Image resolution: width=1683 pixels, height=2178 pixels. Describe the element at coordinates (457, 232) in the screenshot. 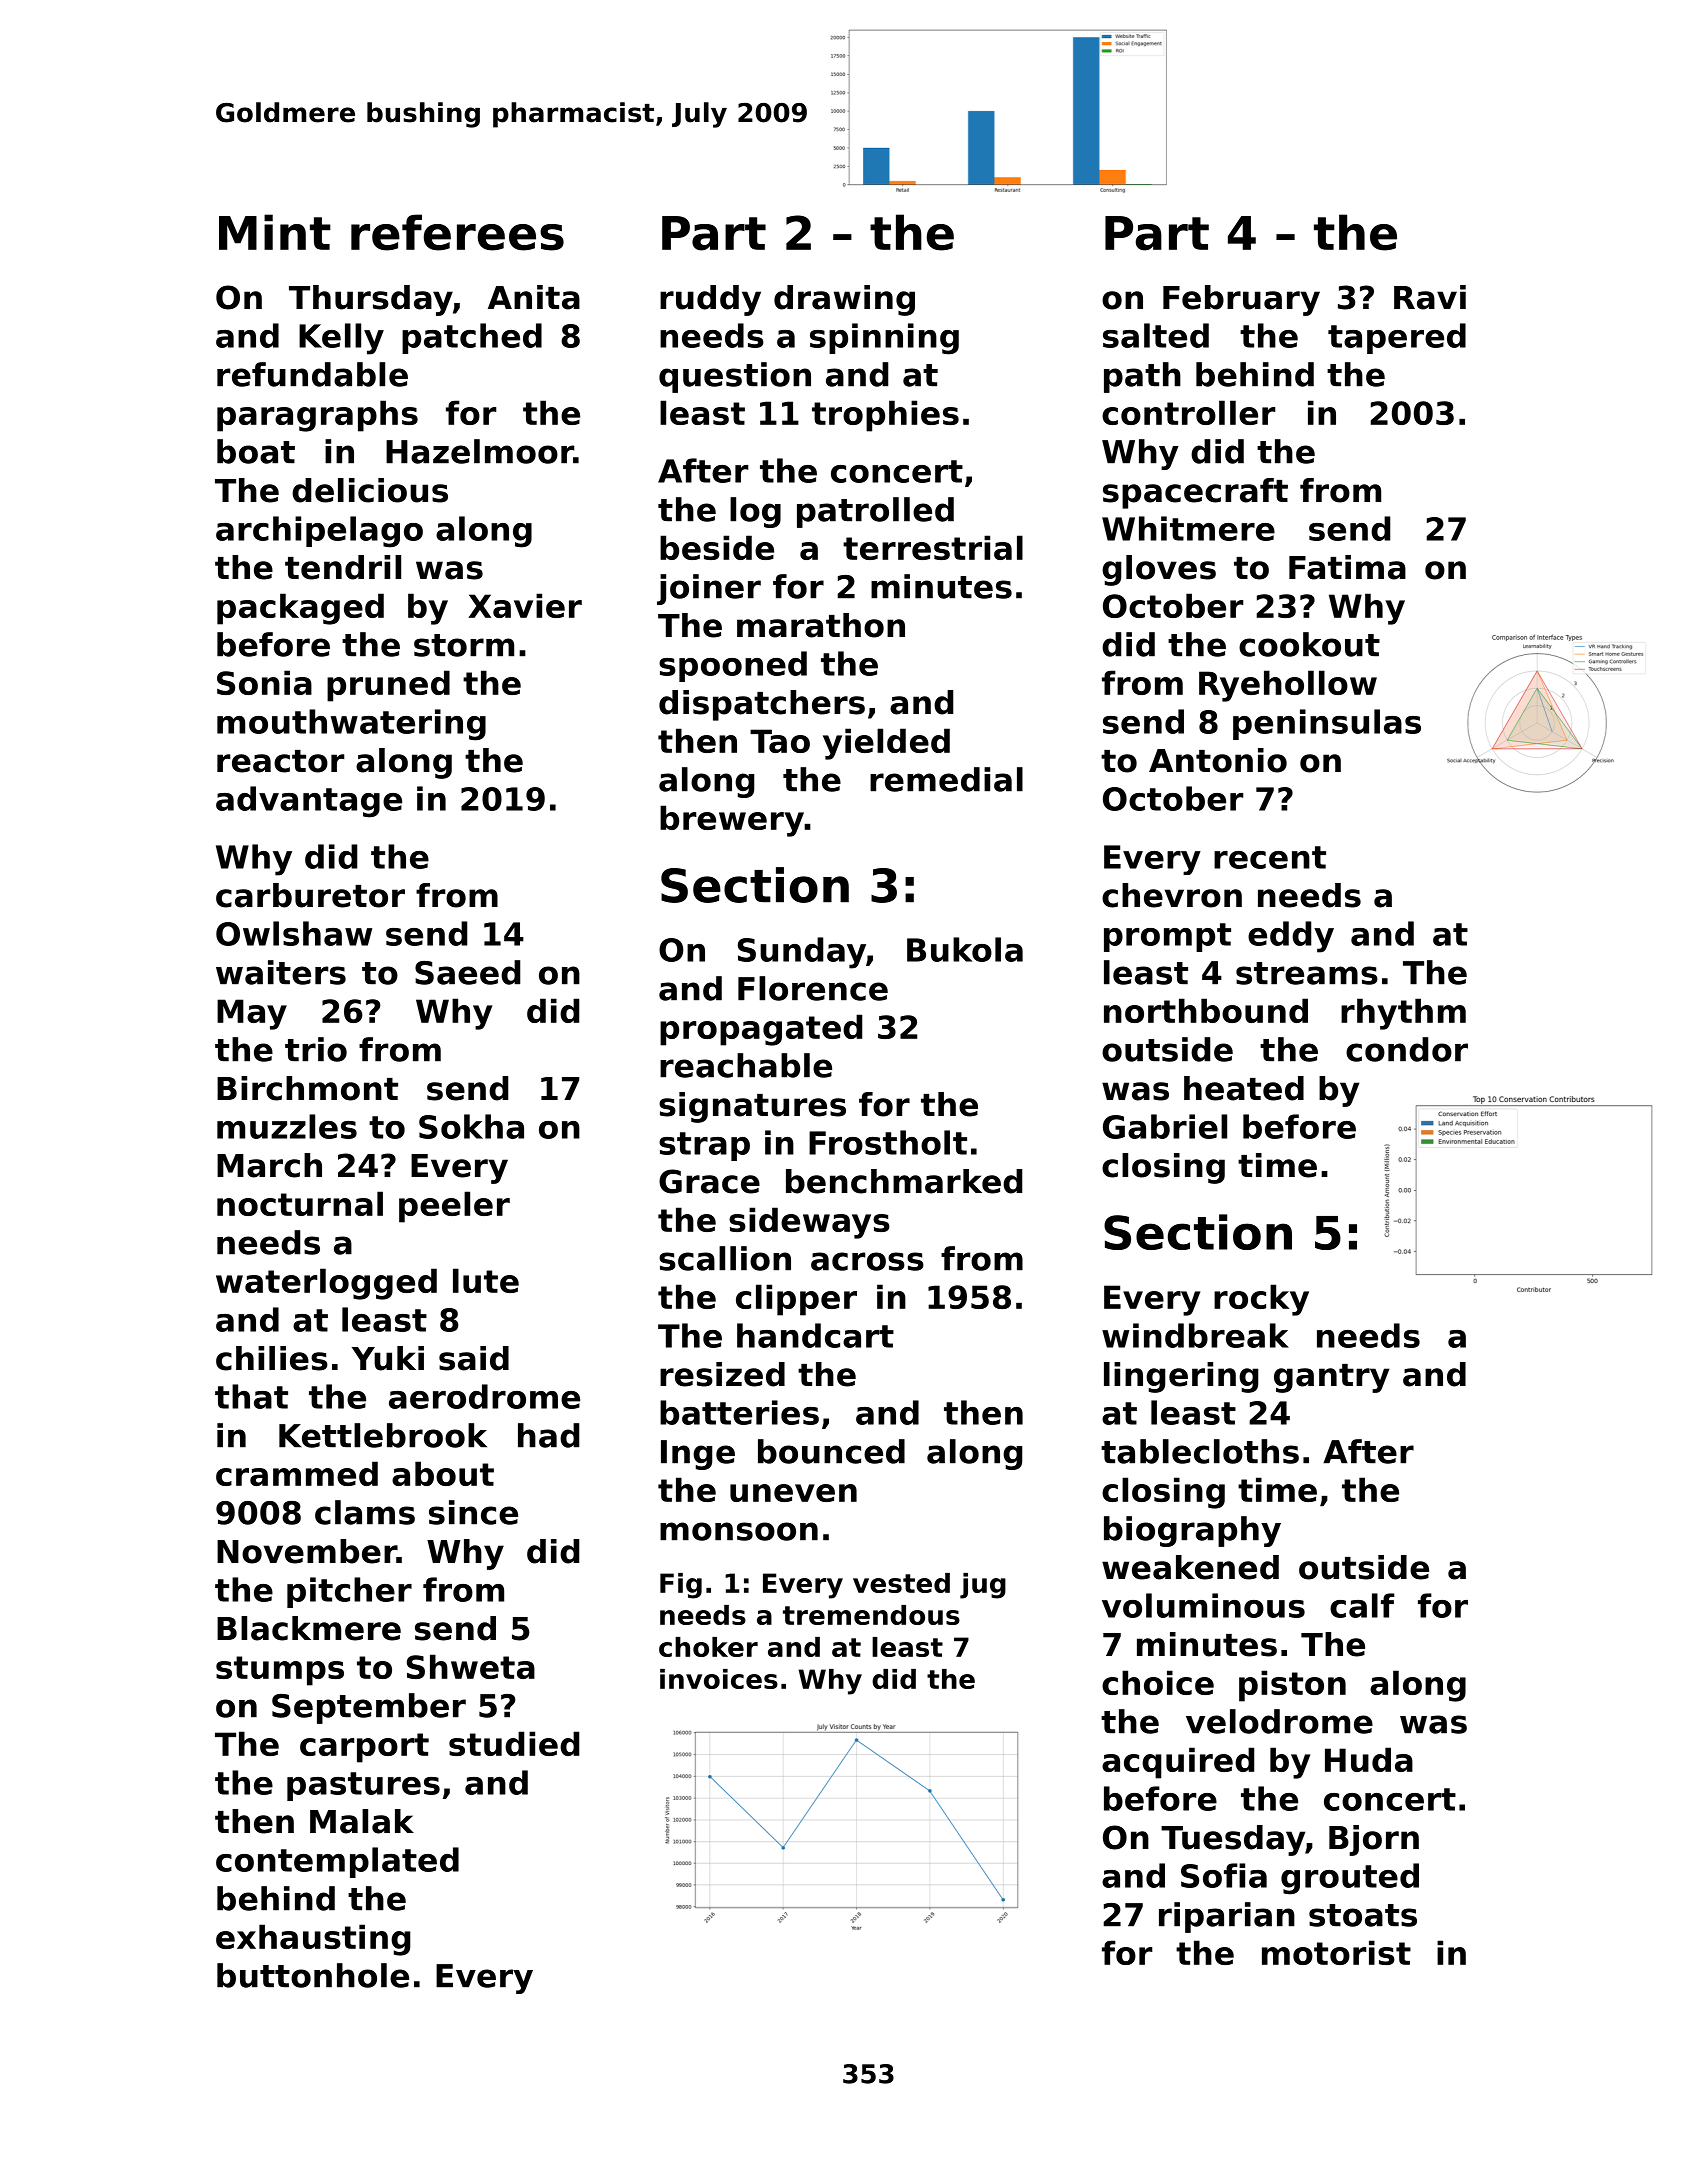

I see `referees` at that location.
